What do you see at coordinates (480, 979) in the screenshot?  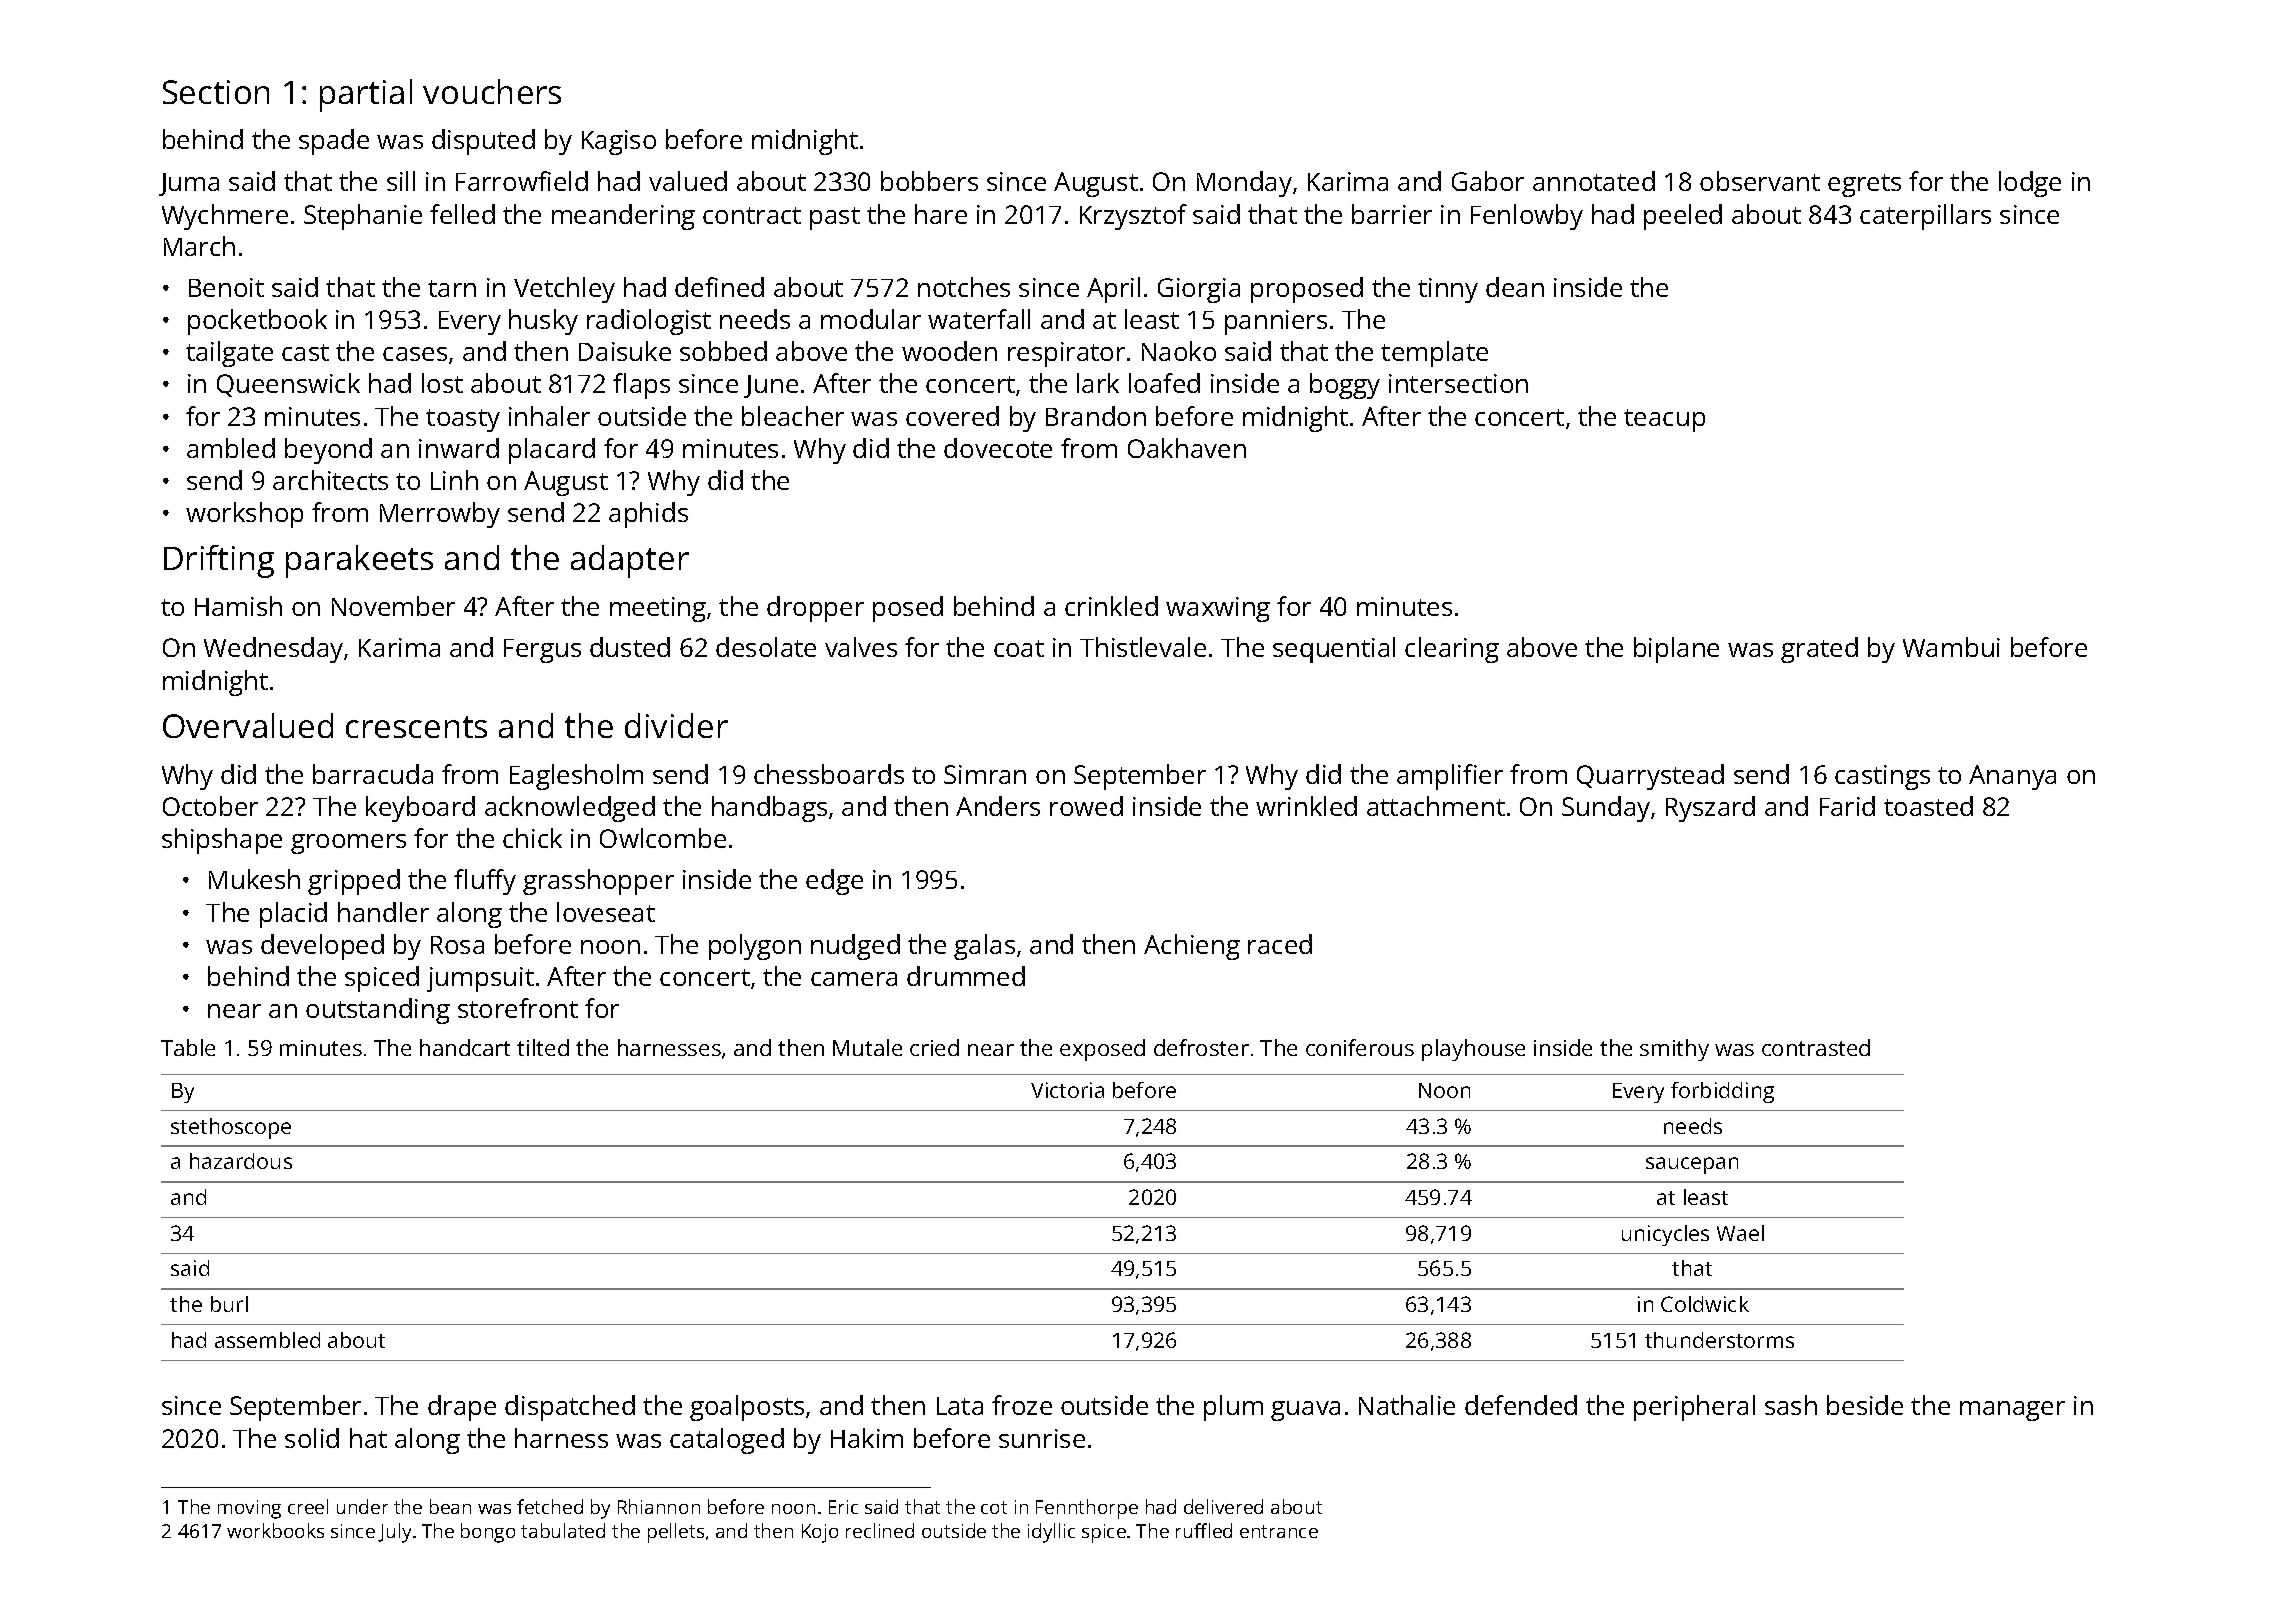 I see `jumpsuit` at bounding box center [480, 979].
